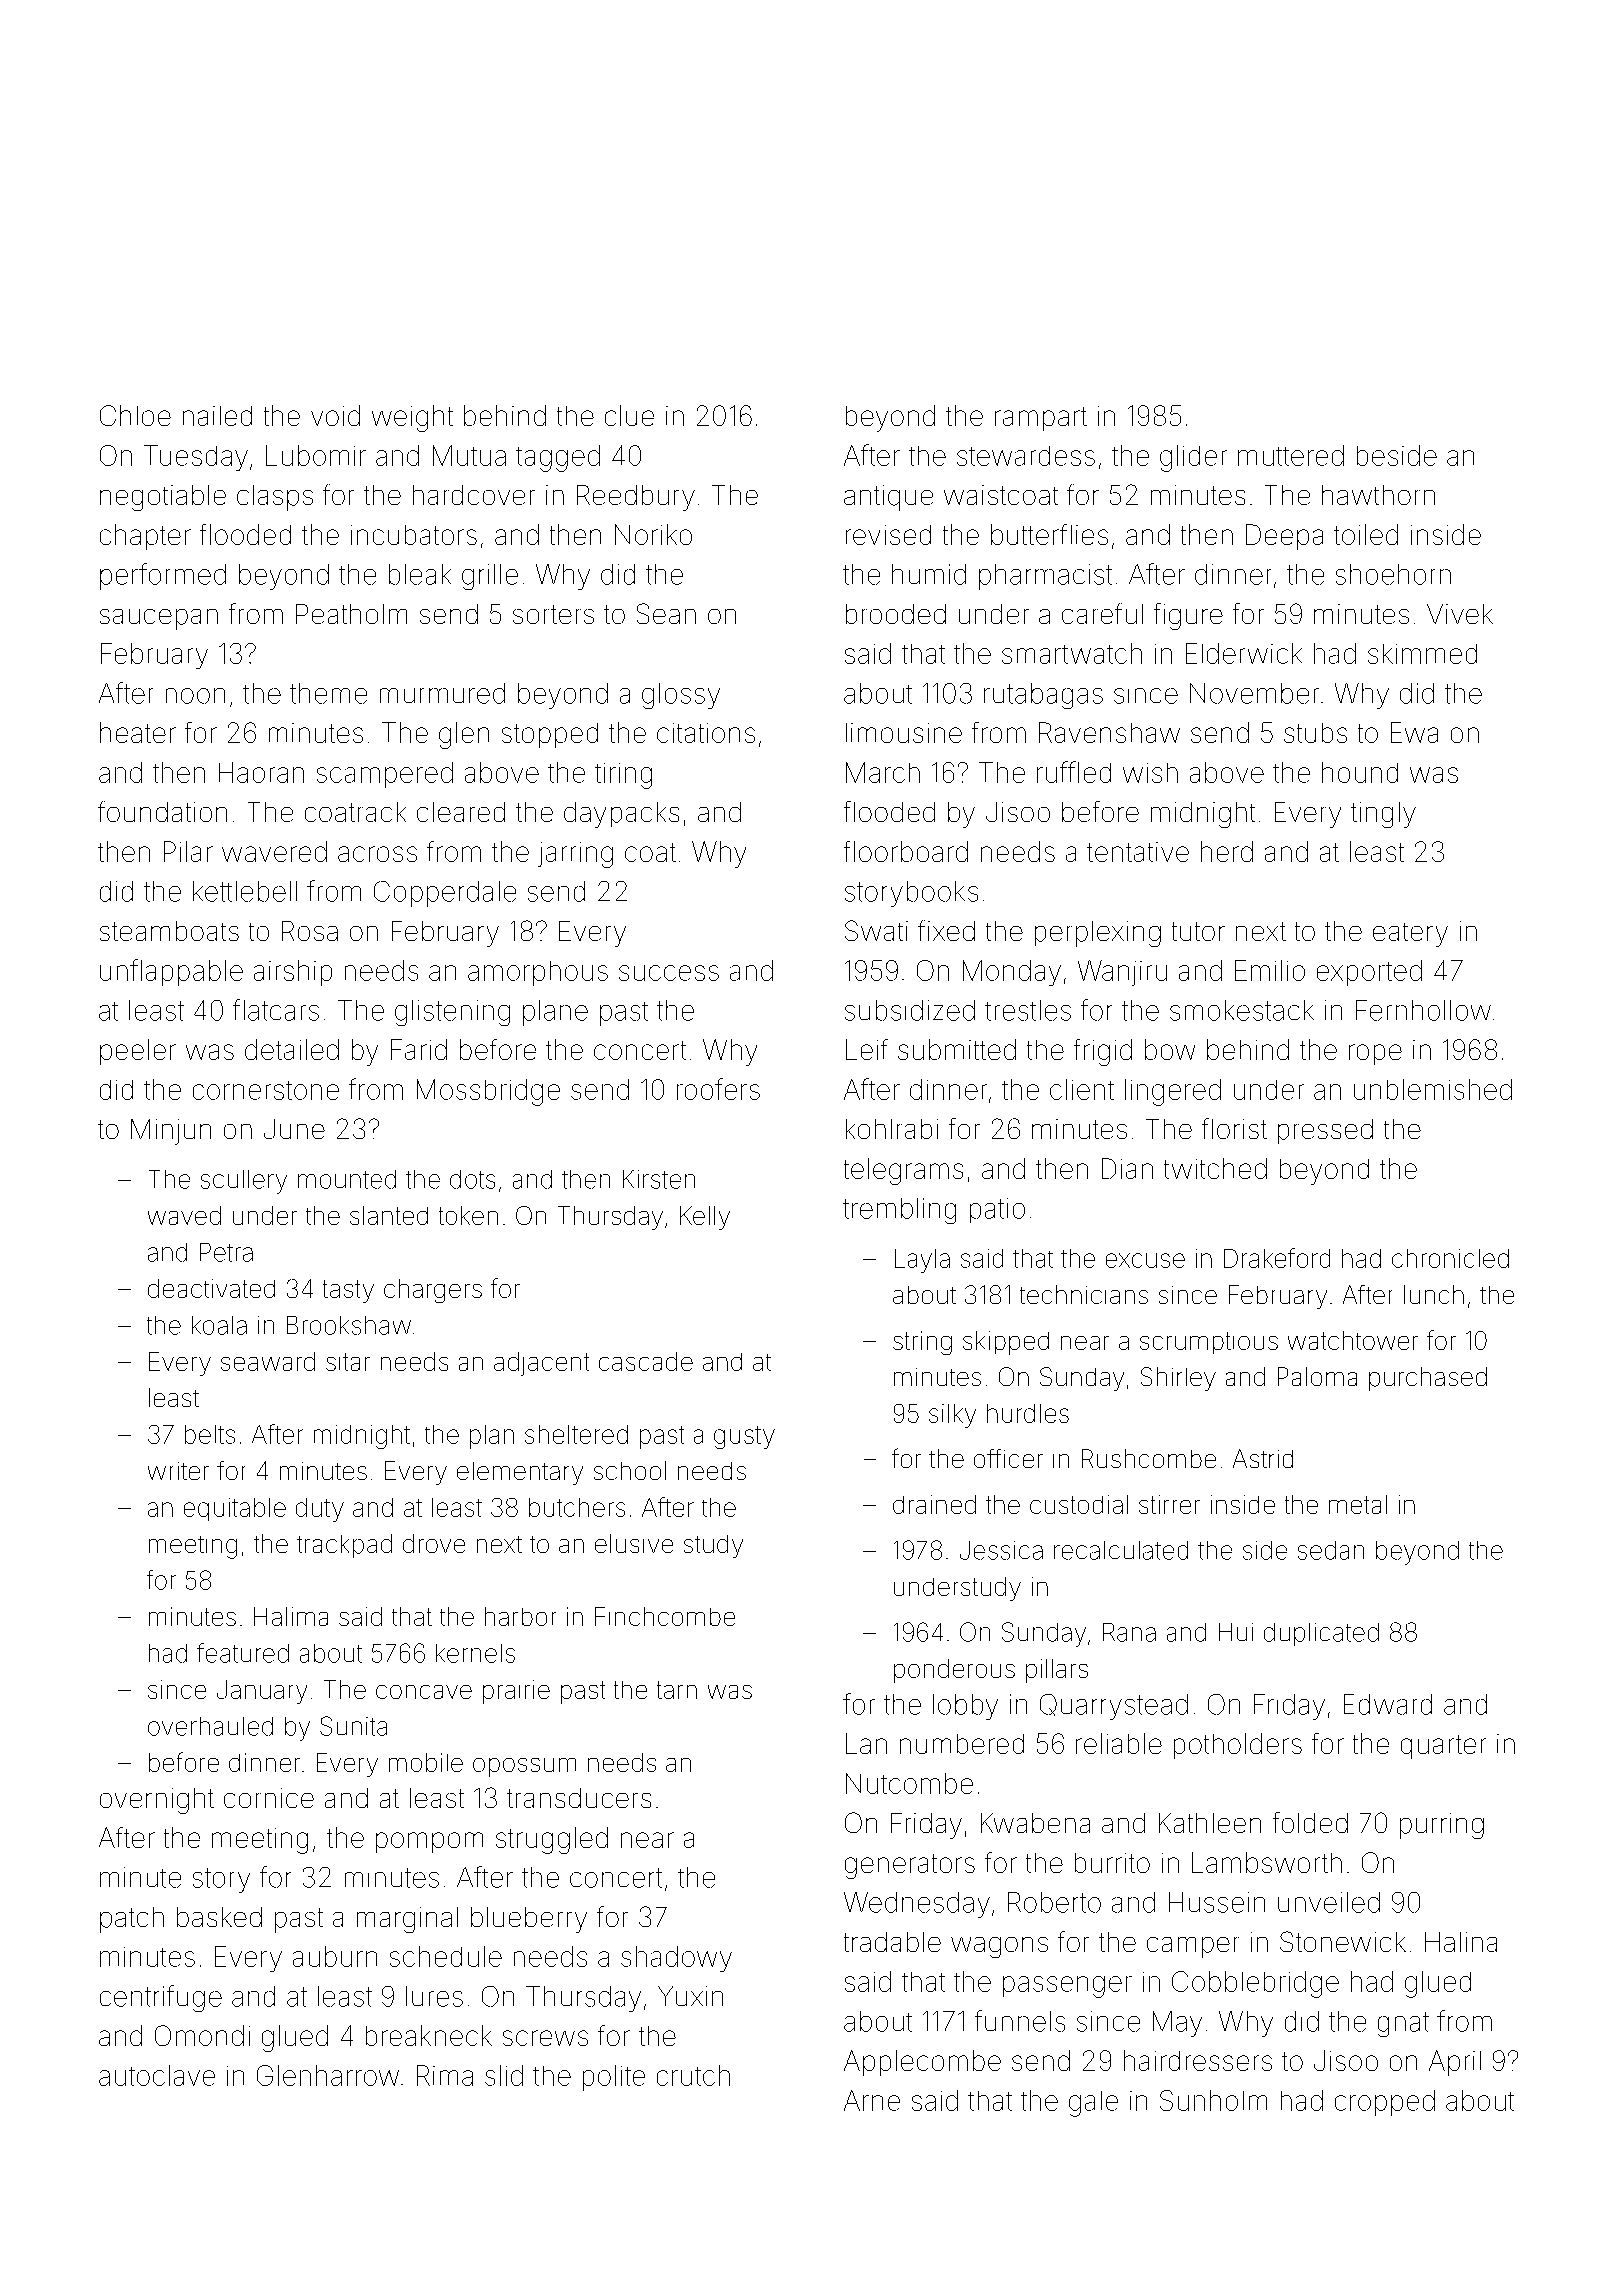 The image size is (1620, 2292). What do you see at coordinates (705, 1218) in the page?
I see `Kelly` at bounding box center [705, 1218].
